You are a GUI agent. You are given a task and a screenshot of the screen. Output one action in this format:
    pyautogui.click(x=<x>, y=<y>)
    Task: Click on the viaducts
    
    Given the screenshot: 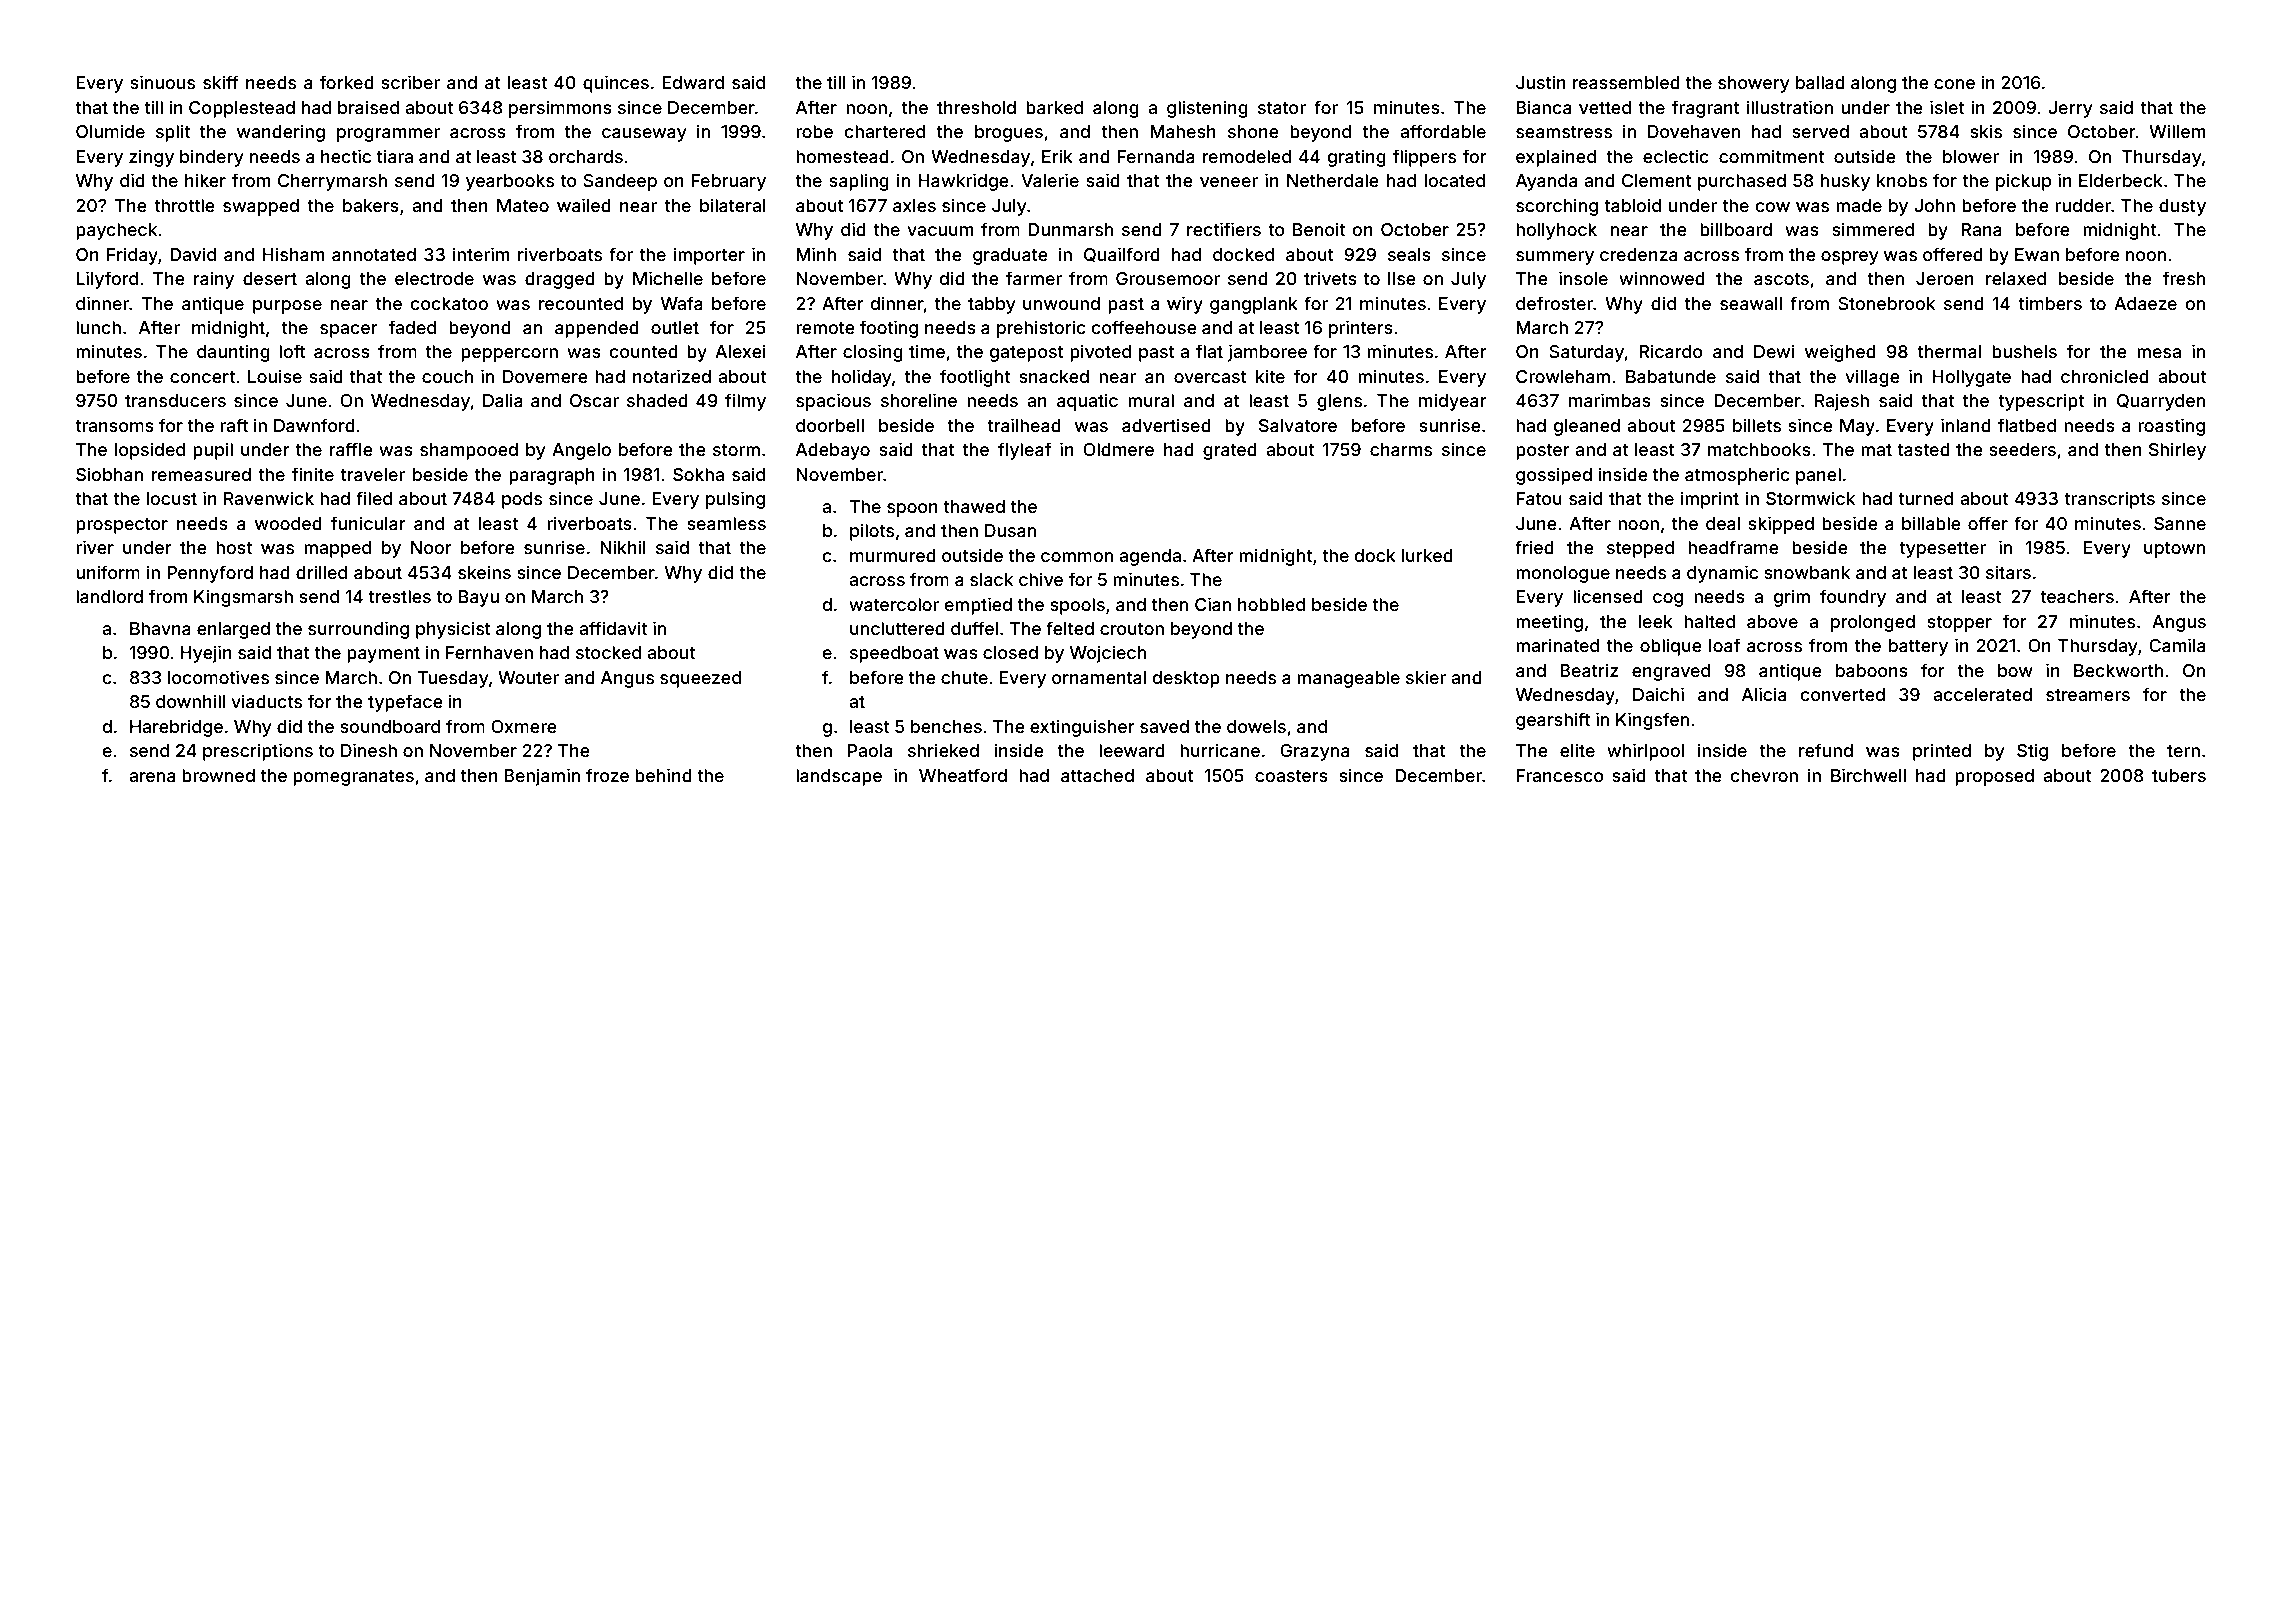 What is the action you would take?
    pyautogui.click(x=266, y=701)
